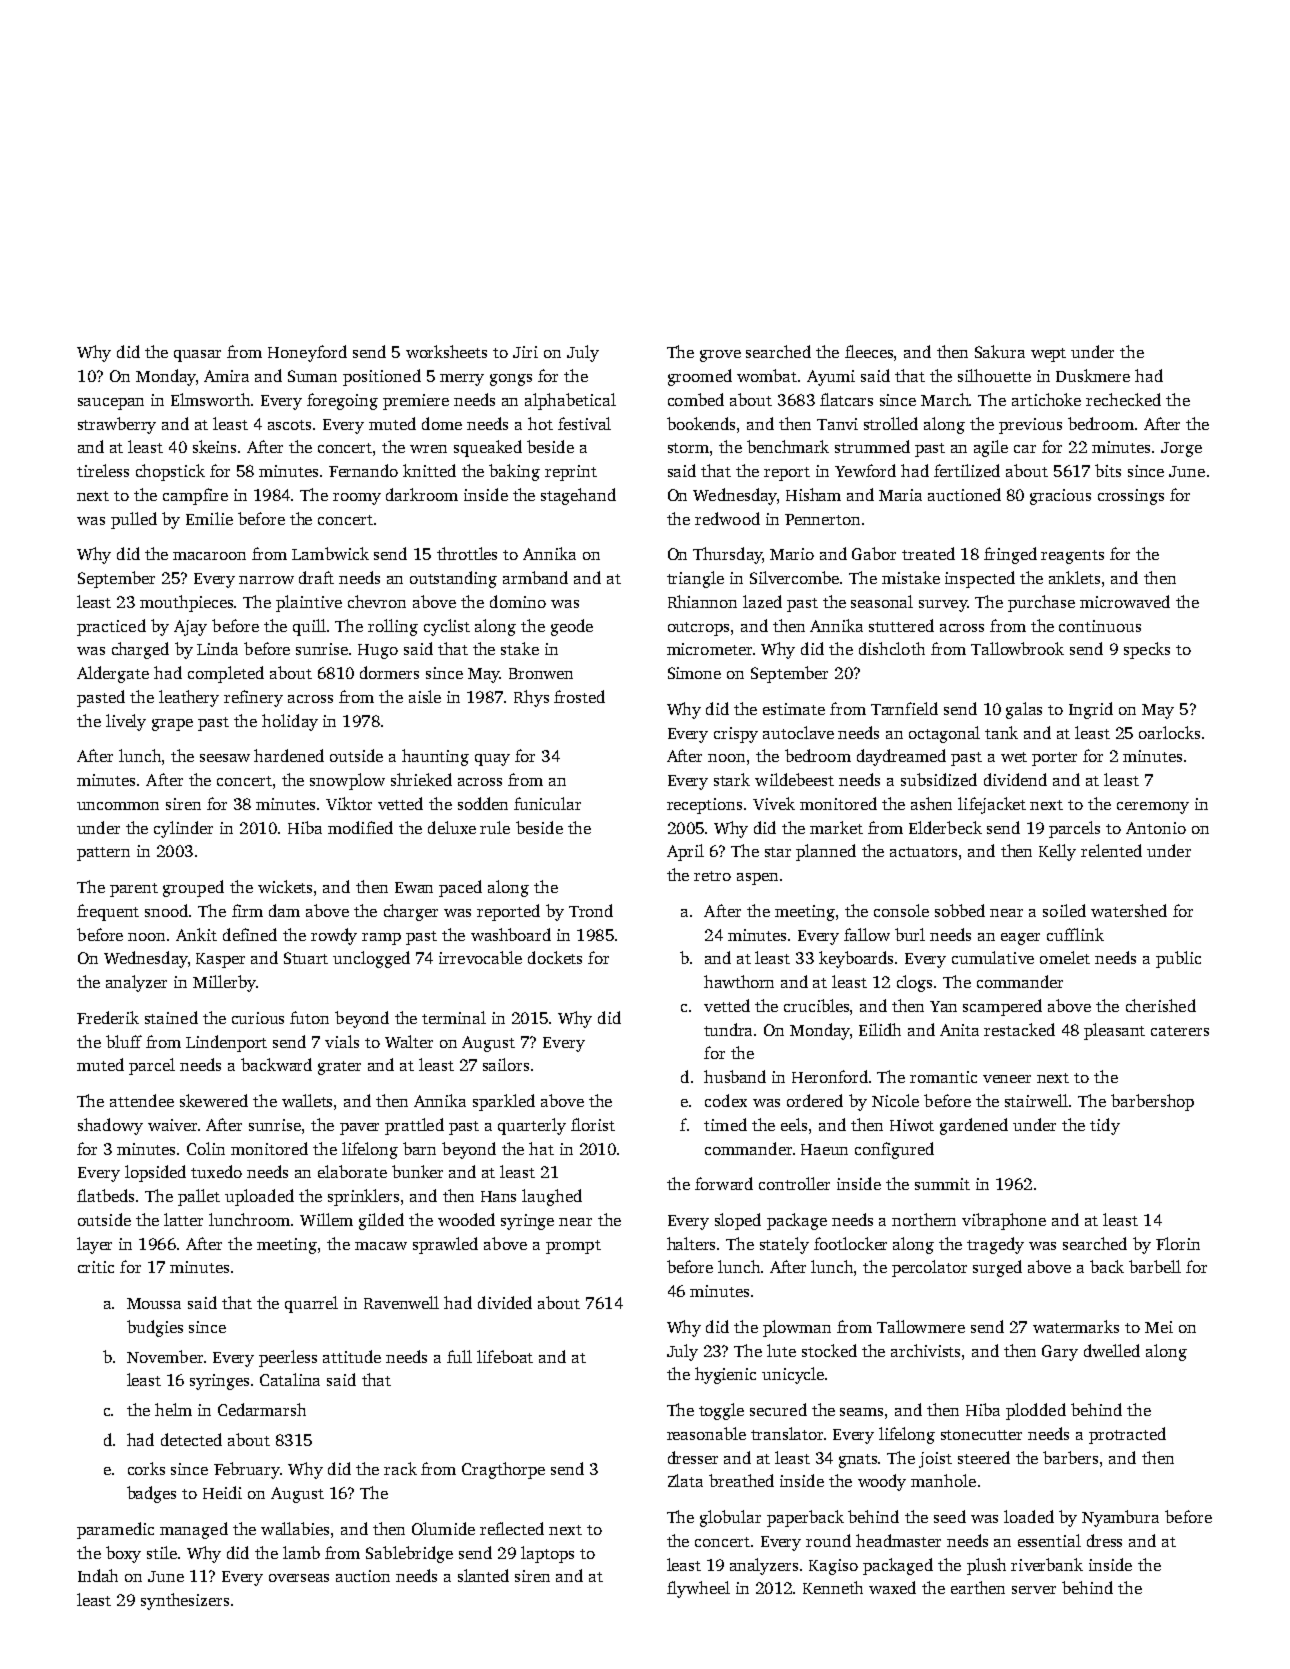 This screenshot has width=1290, height=1669. What do you see at coordinates (1034, 1590) in the screenshot?
I see `server` at bounding box center [1034, 1590].
